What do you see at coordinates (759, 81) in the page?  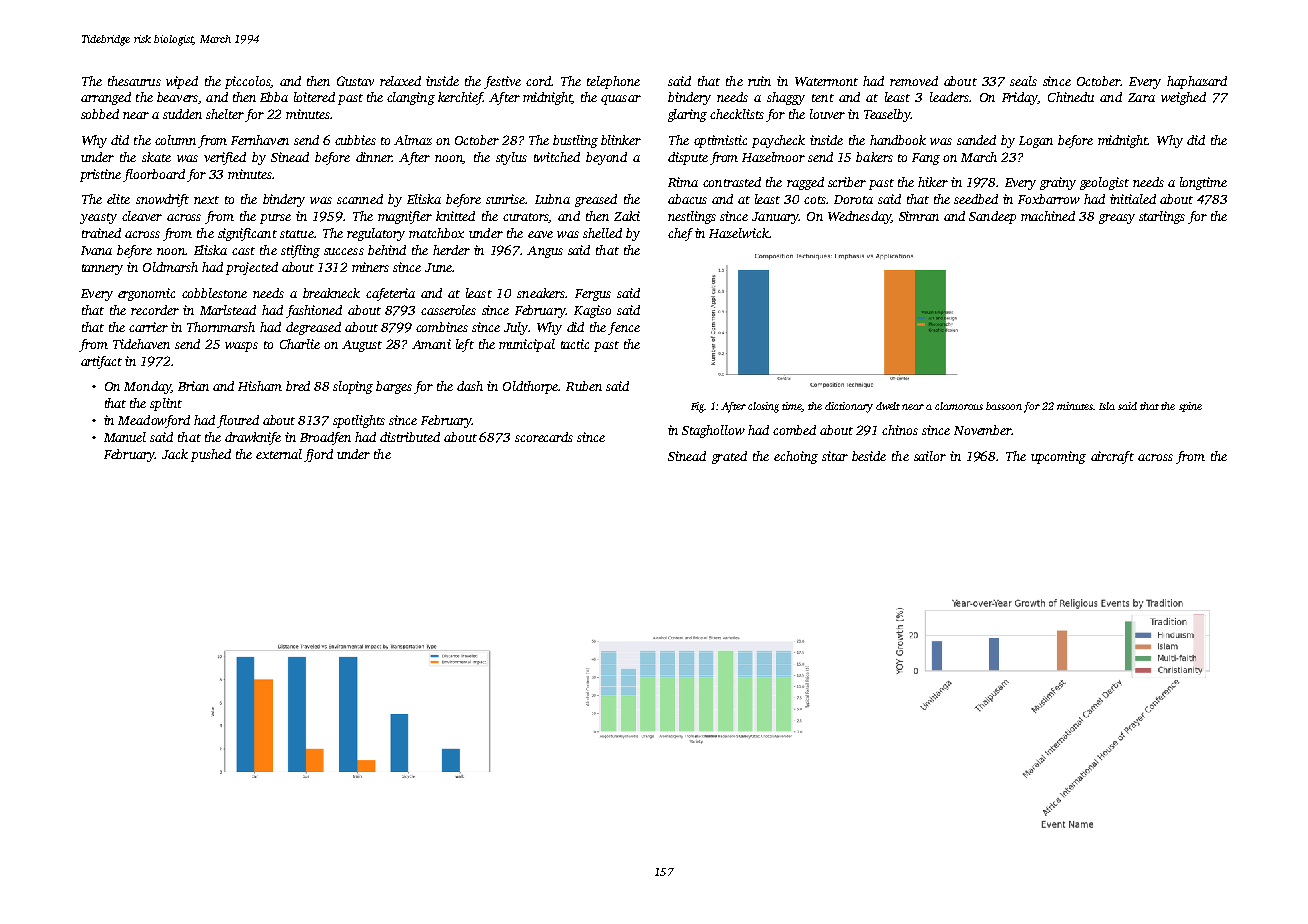 I see `ruin` at bounding box center [759, 81].
